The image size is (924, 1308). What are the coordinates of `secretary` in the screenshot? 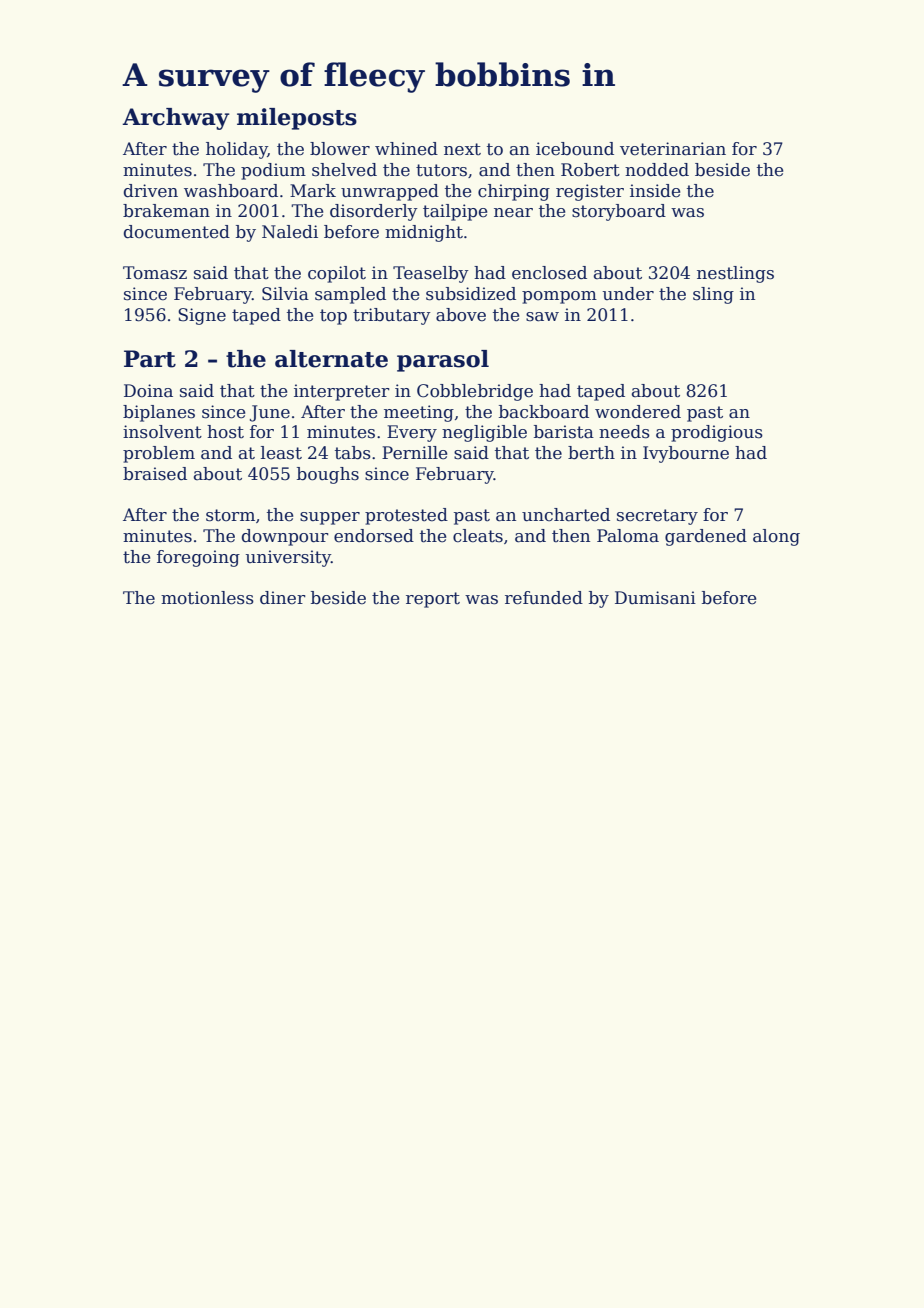 It's located at (657, 517).
